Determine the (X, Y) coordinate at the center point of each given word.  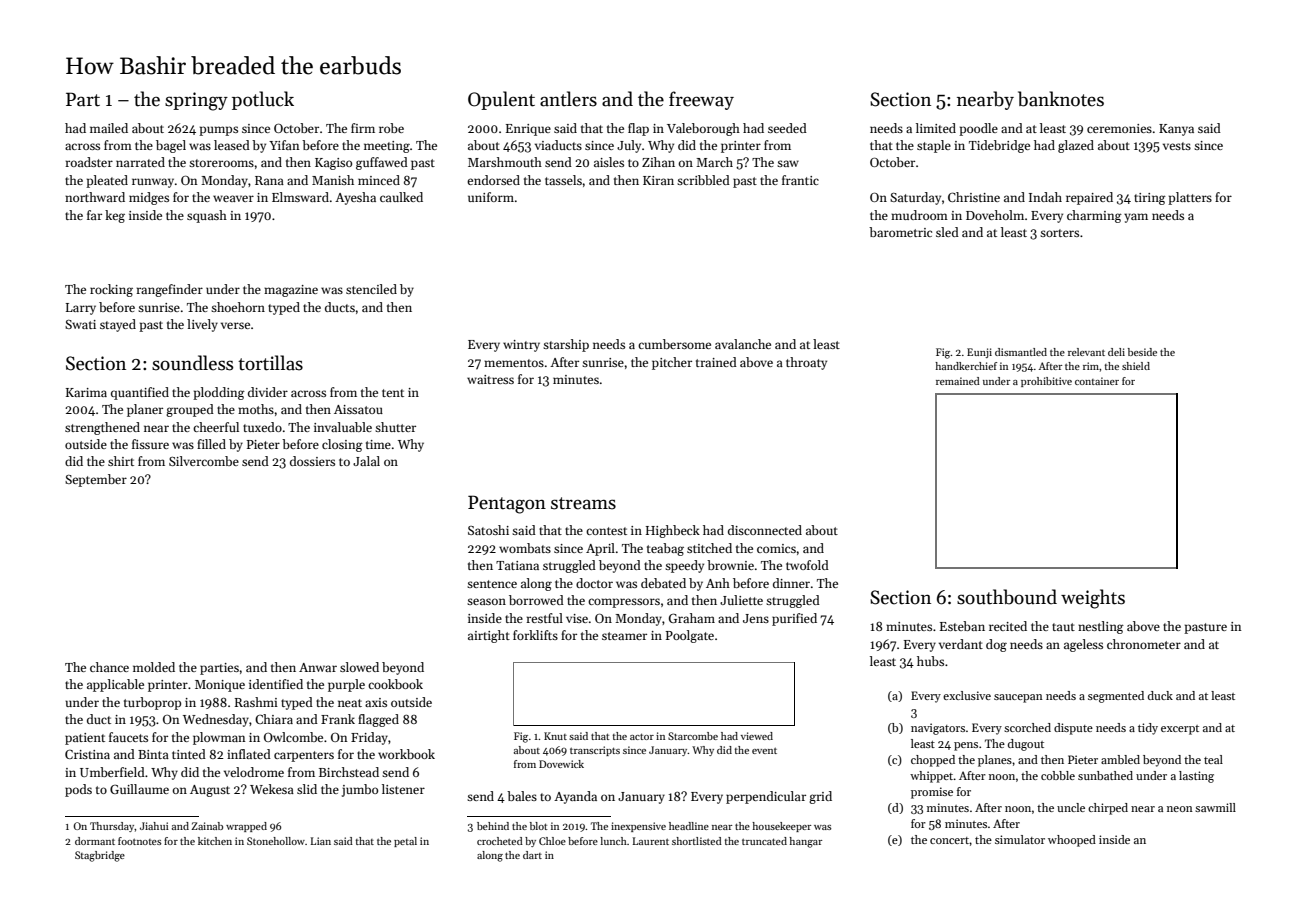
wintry (521, 346)
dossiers (312, 461)
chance (109, 667)
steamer (624, 636)
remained (958, 381)
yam (1136, 218)
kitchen (215, 841)
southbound (1007, 597)
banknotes (1061, 99)
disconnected (765, 530)
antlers (568, 99)
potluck (263, 100)
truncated (764, 841)
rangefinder (169, 290)
